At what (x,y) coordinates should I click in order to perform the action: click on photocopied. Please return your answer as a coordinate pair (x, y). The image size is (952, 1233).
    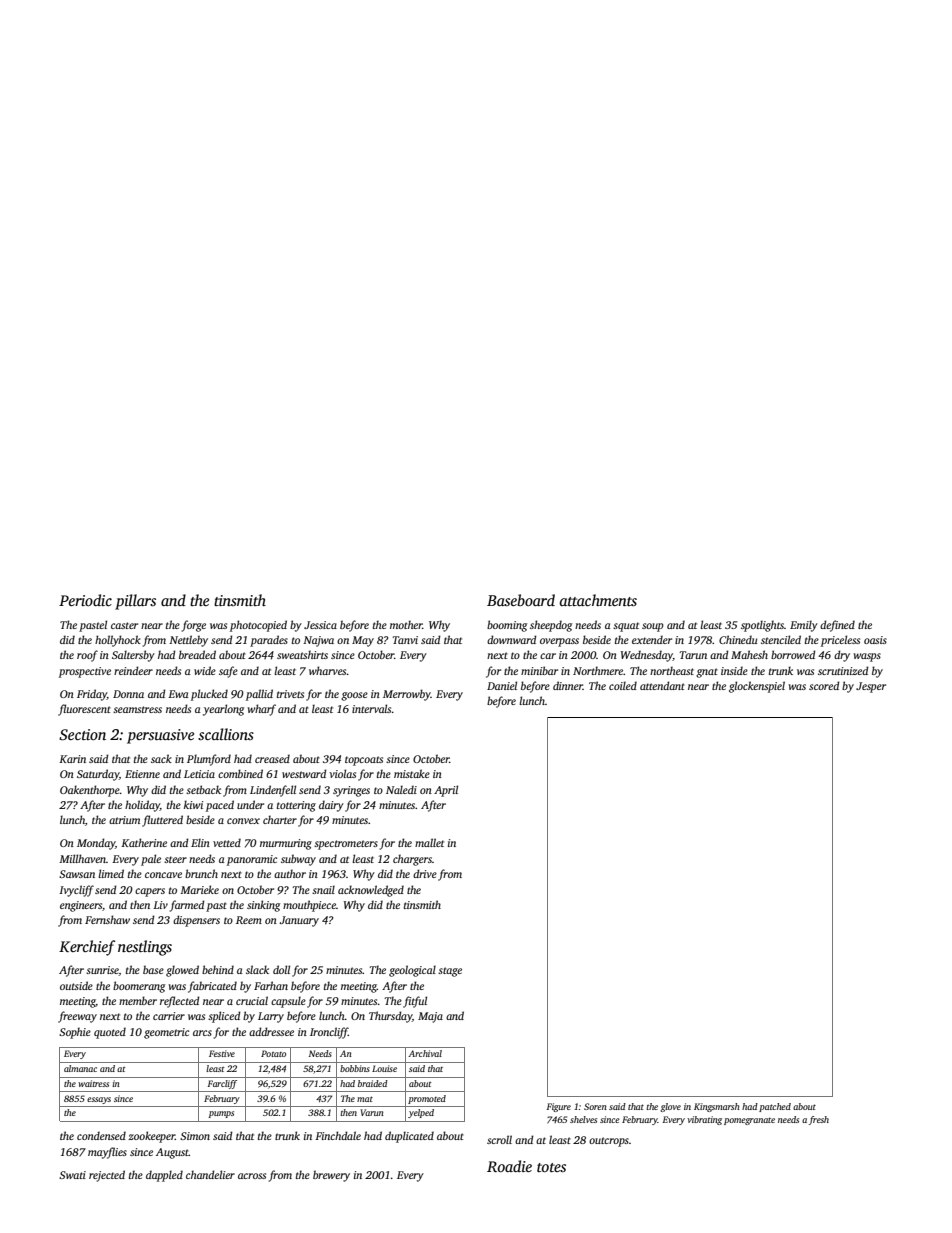
    Looking at the image, I should click on (258, 626).
